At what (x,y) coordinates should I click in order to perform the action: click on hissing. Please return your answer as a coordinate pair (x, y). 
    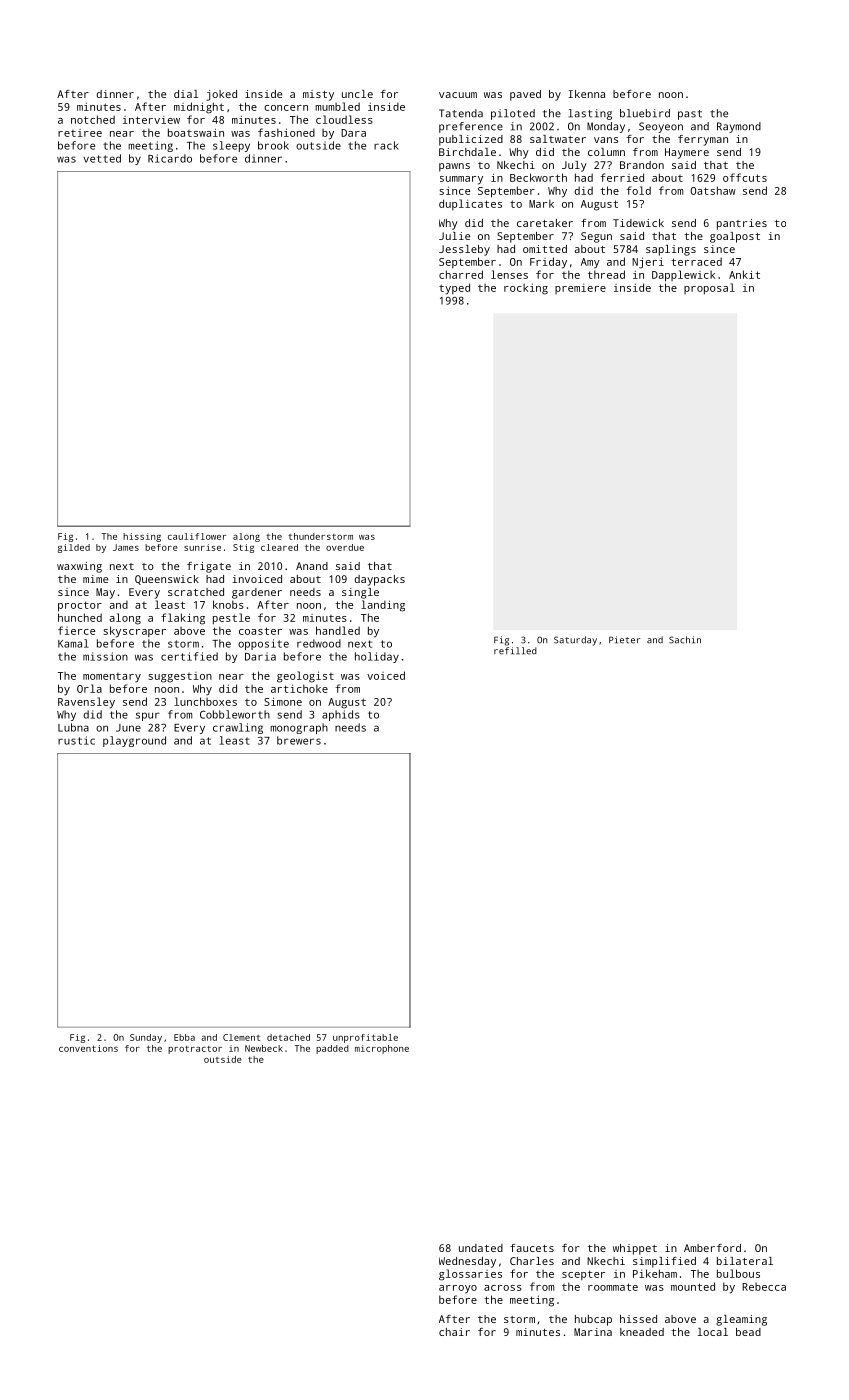
    Looking at the image, I should click on (142, 537).
